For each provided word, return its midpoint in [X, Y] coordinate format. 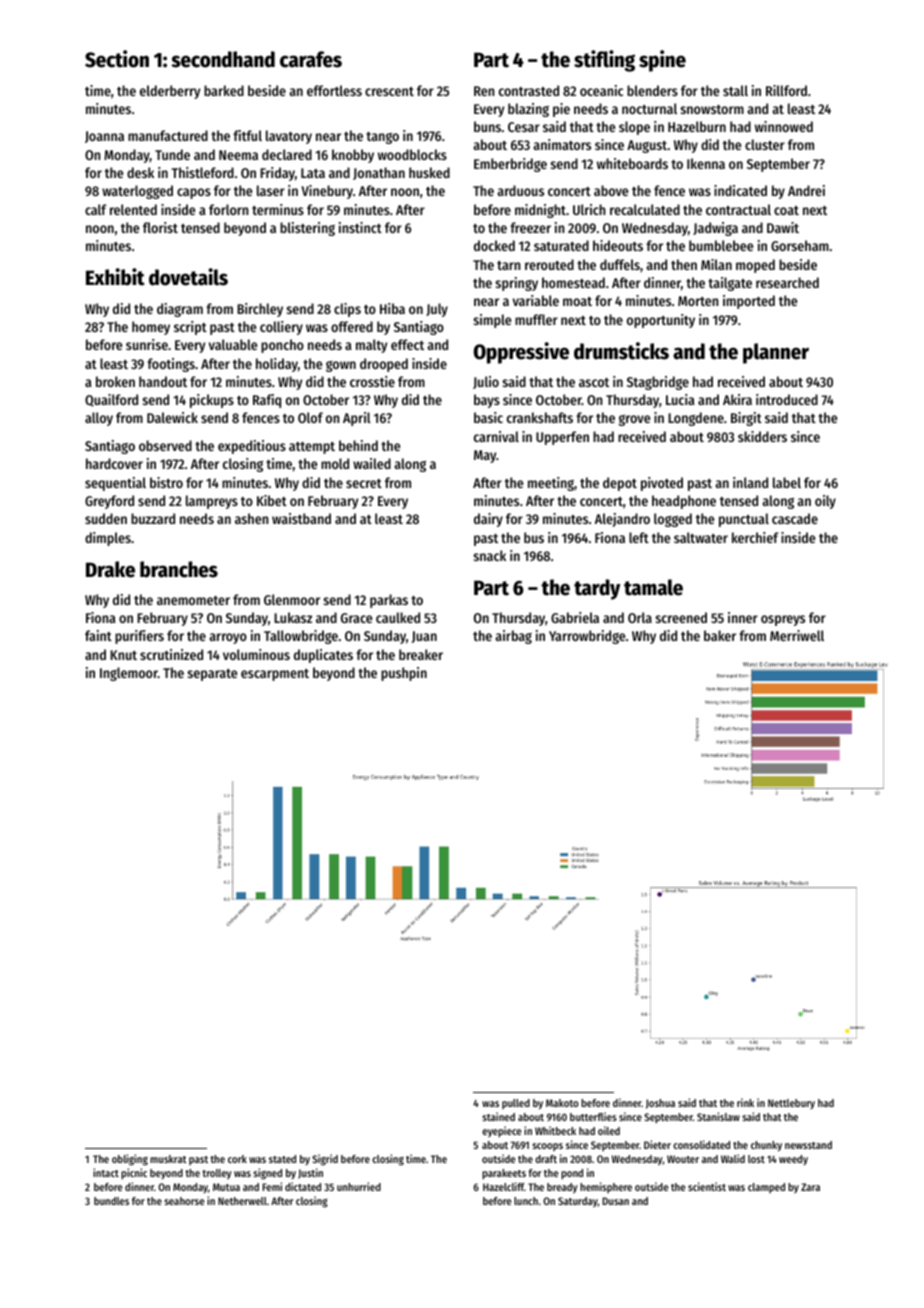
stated [282, 1159]
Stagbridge [658, 383]
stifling [604, 61]
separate [212, 675]
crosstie [372, 381]
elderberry [170, 92]
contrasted [529, 90]
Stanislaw [718, 1116]
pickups [212, 401]
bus [534, 537]
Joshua [660, 1104]
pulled [516, 1104]
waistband [301, 518]
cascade [795, 518]
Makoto [562, 1103]
